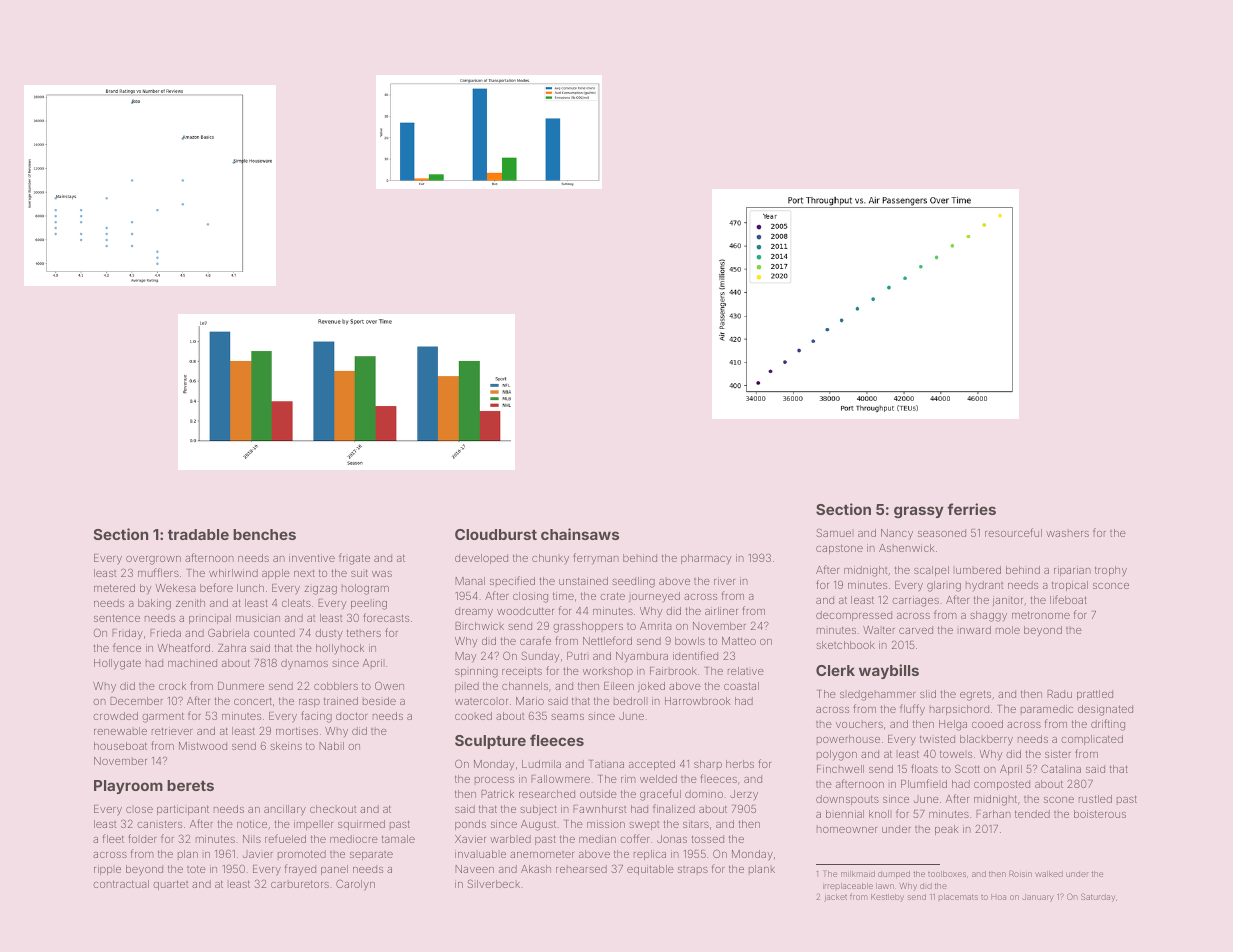 Image resolution: width=1233 pixels, height=952 pixels. What do you see at coordinates (1067, 533) in the document?
I see `washers` at bounding box center [1067, 533].
